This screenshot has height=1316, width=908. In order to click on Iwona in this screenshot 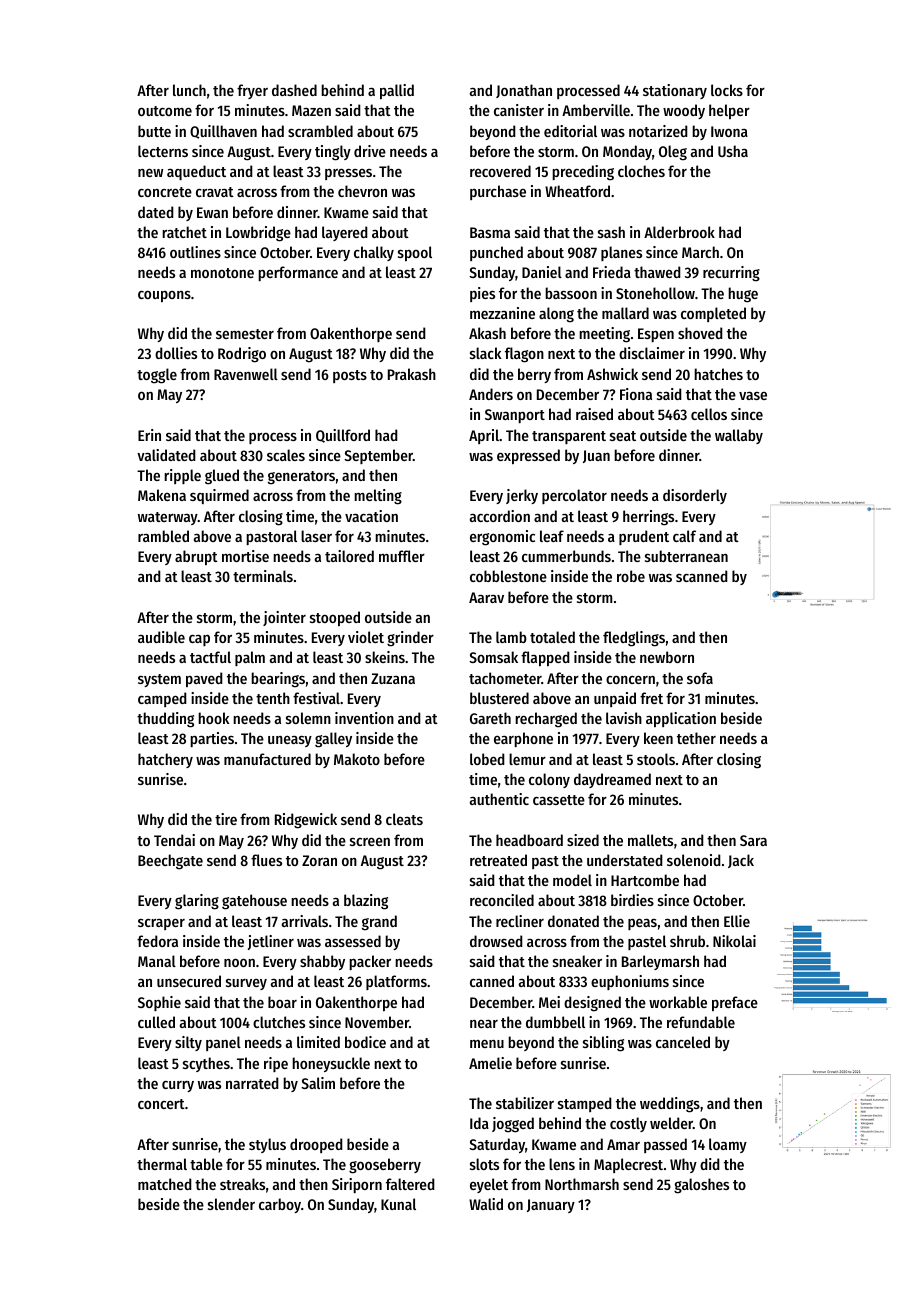, I will do `click(729, 131)`.
